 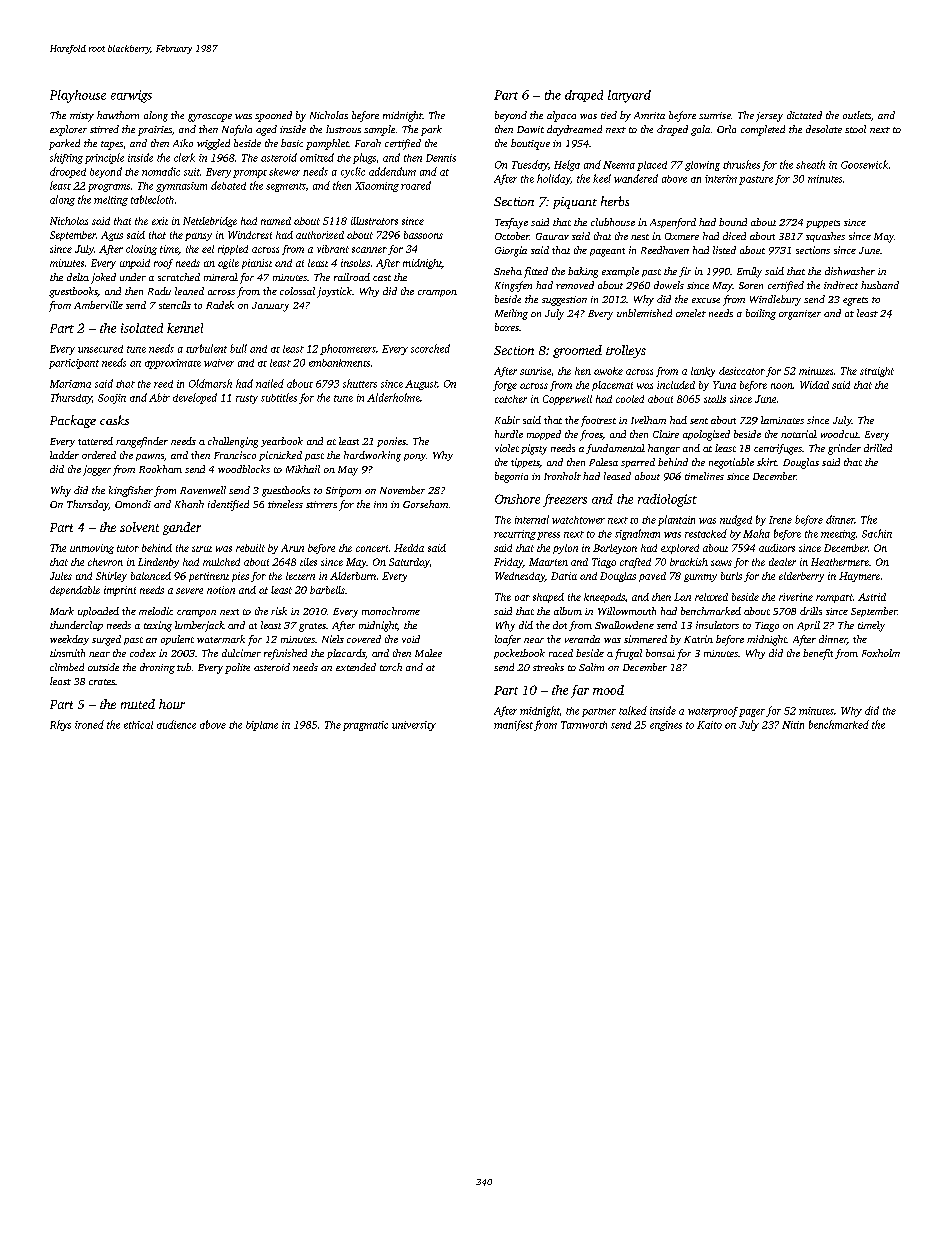 I want to click on refinished, so click(x=285, y=654).
